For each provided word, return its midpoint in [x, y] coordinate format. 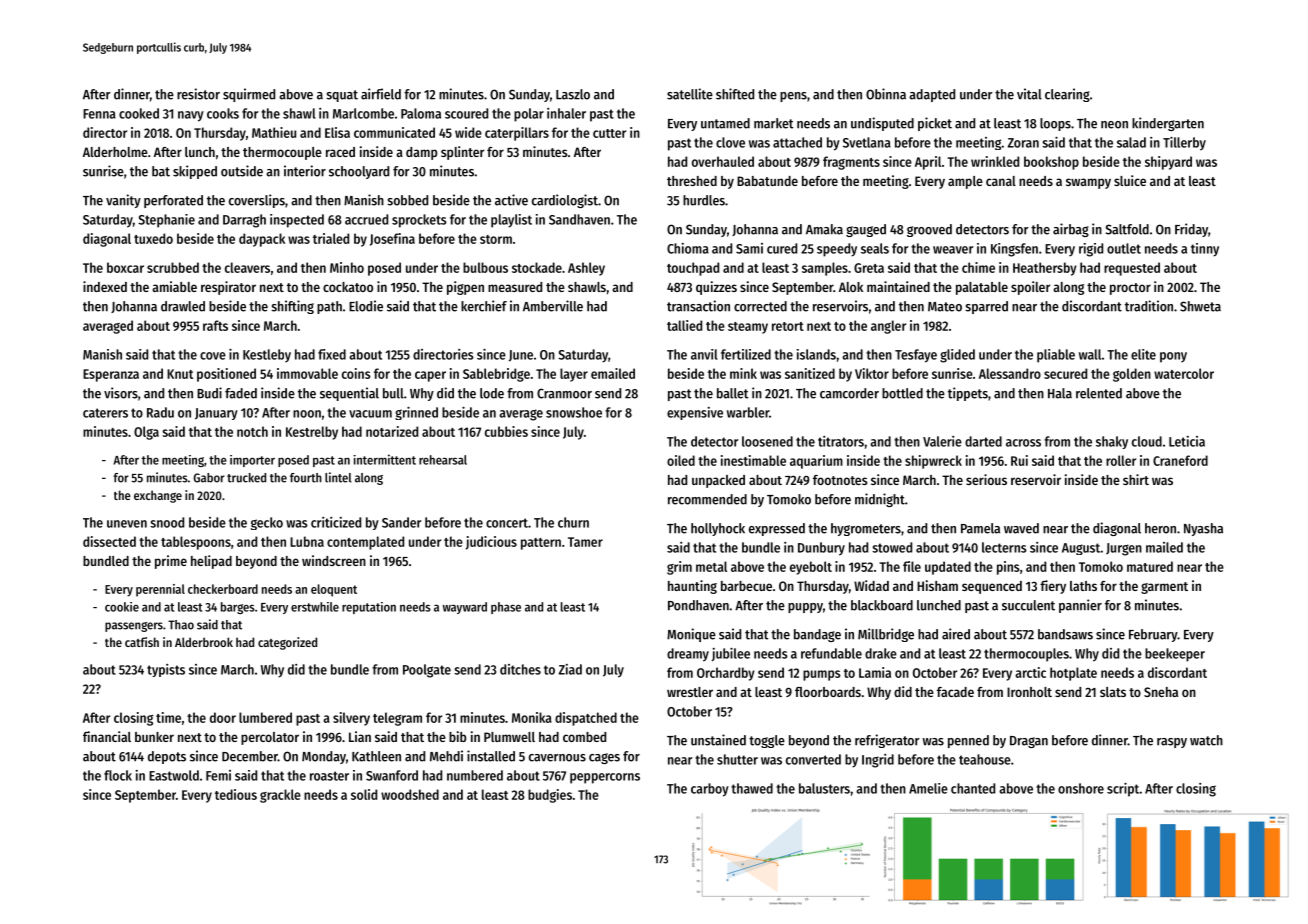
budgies [550, 796]
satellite [690, 94]
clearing [1067, 95]
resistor [198, 94]
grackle [280, 796]
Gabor [209, 478]
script [1123, 790]
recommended [707, 499]
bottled [902, 393]
